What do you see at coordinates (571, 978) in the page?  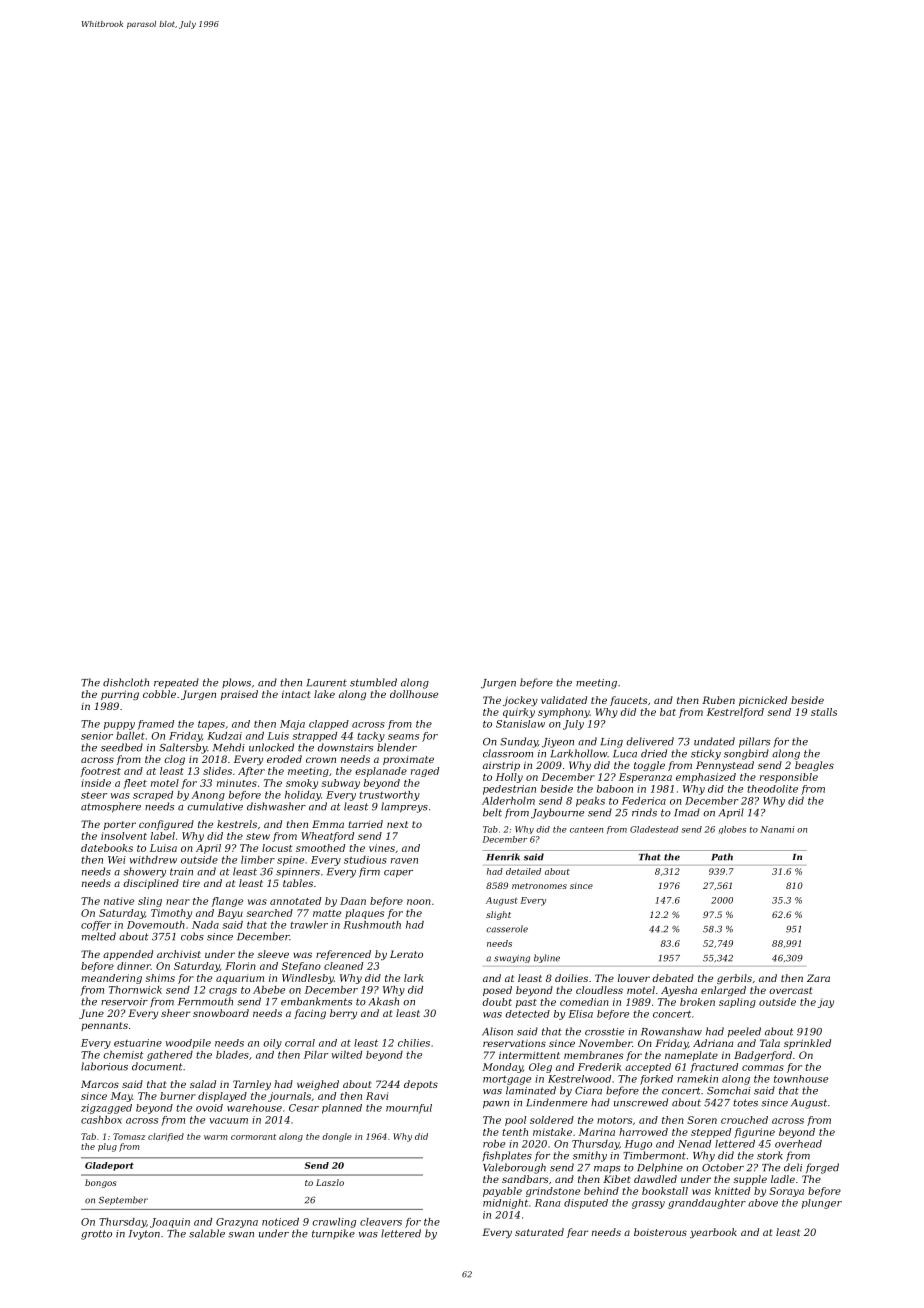 I see `doilies` at bounding box center [571, 978].
